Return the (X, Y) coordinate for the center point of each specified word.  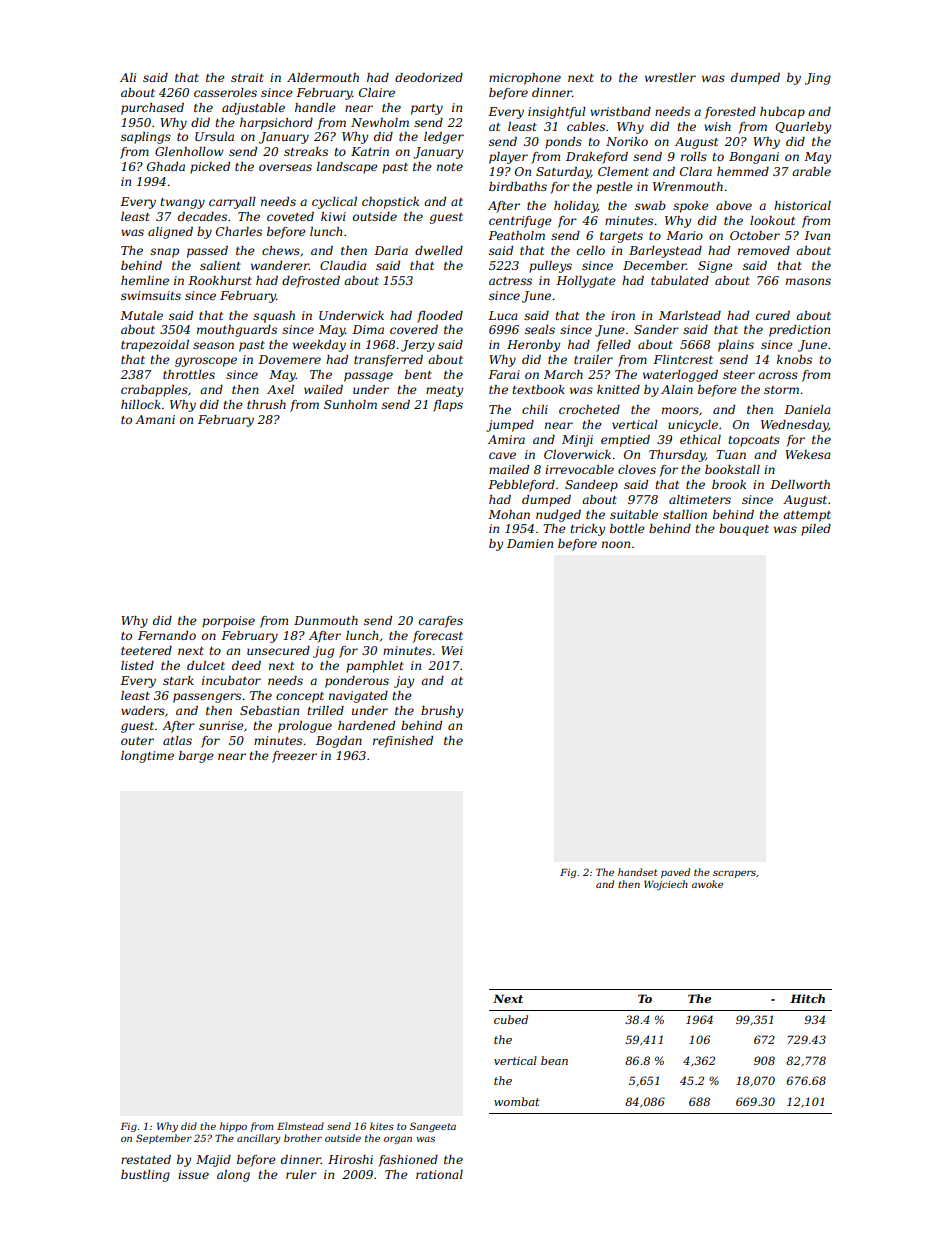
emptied (625, 441)
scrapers (734, 874)
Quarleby (803, 128)
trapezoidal (155, 346)
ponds (563, 143)
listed (137, 665)
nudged (558, 516)
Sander (656, 329)
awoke (707, 884)
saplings (146, 138)
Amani (155, 419)
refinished (403, 742)
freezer (294, 757)
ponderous (357, 682)
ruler (301, 1174)
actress (510, 281)
